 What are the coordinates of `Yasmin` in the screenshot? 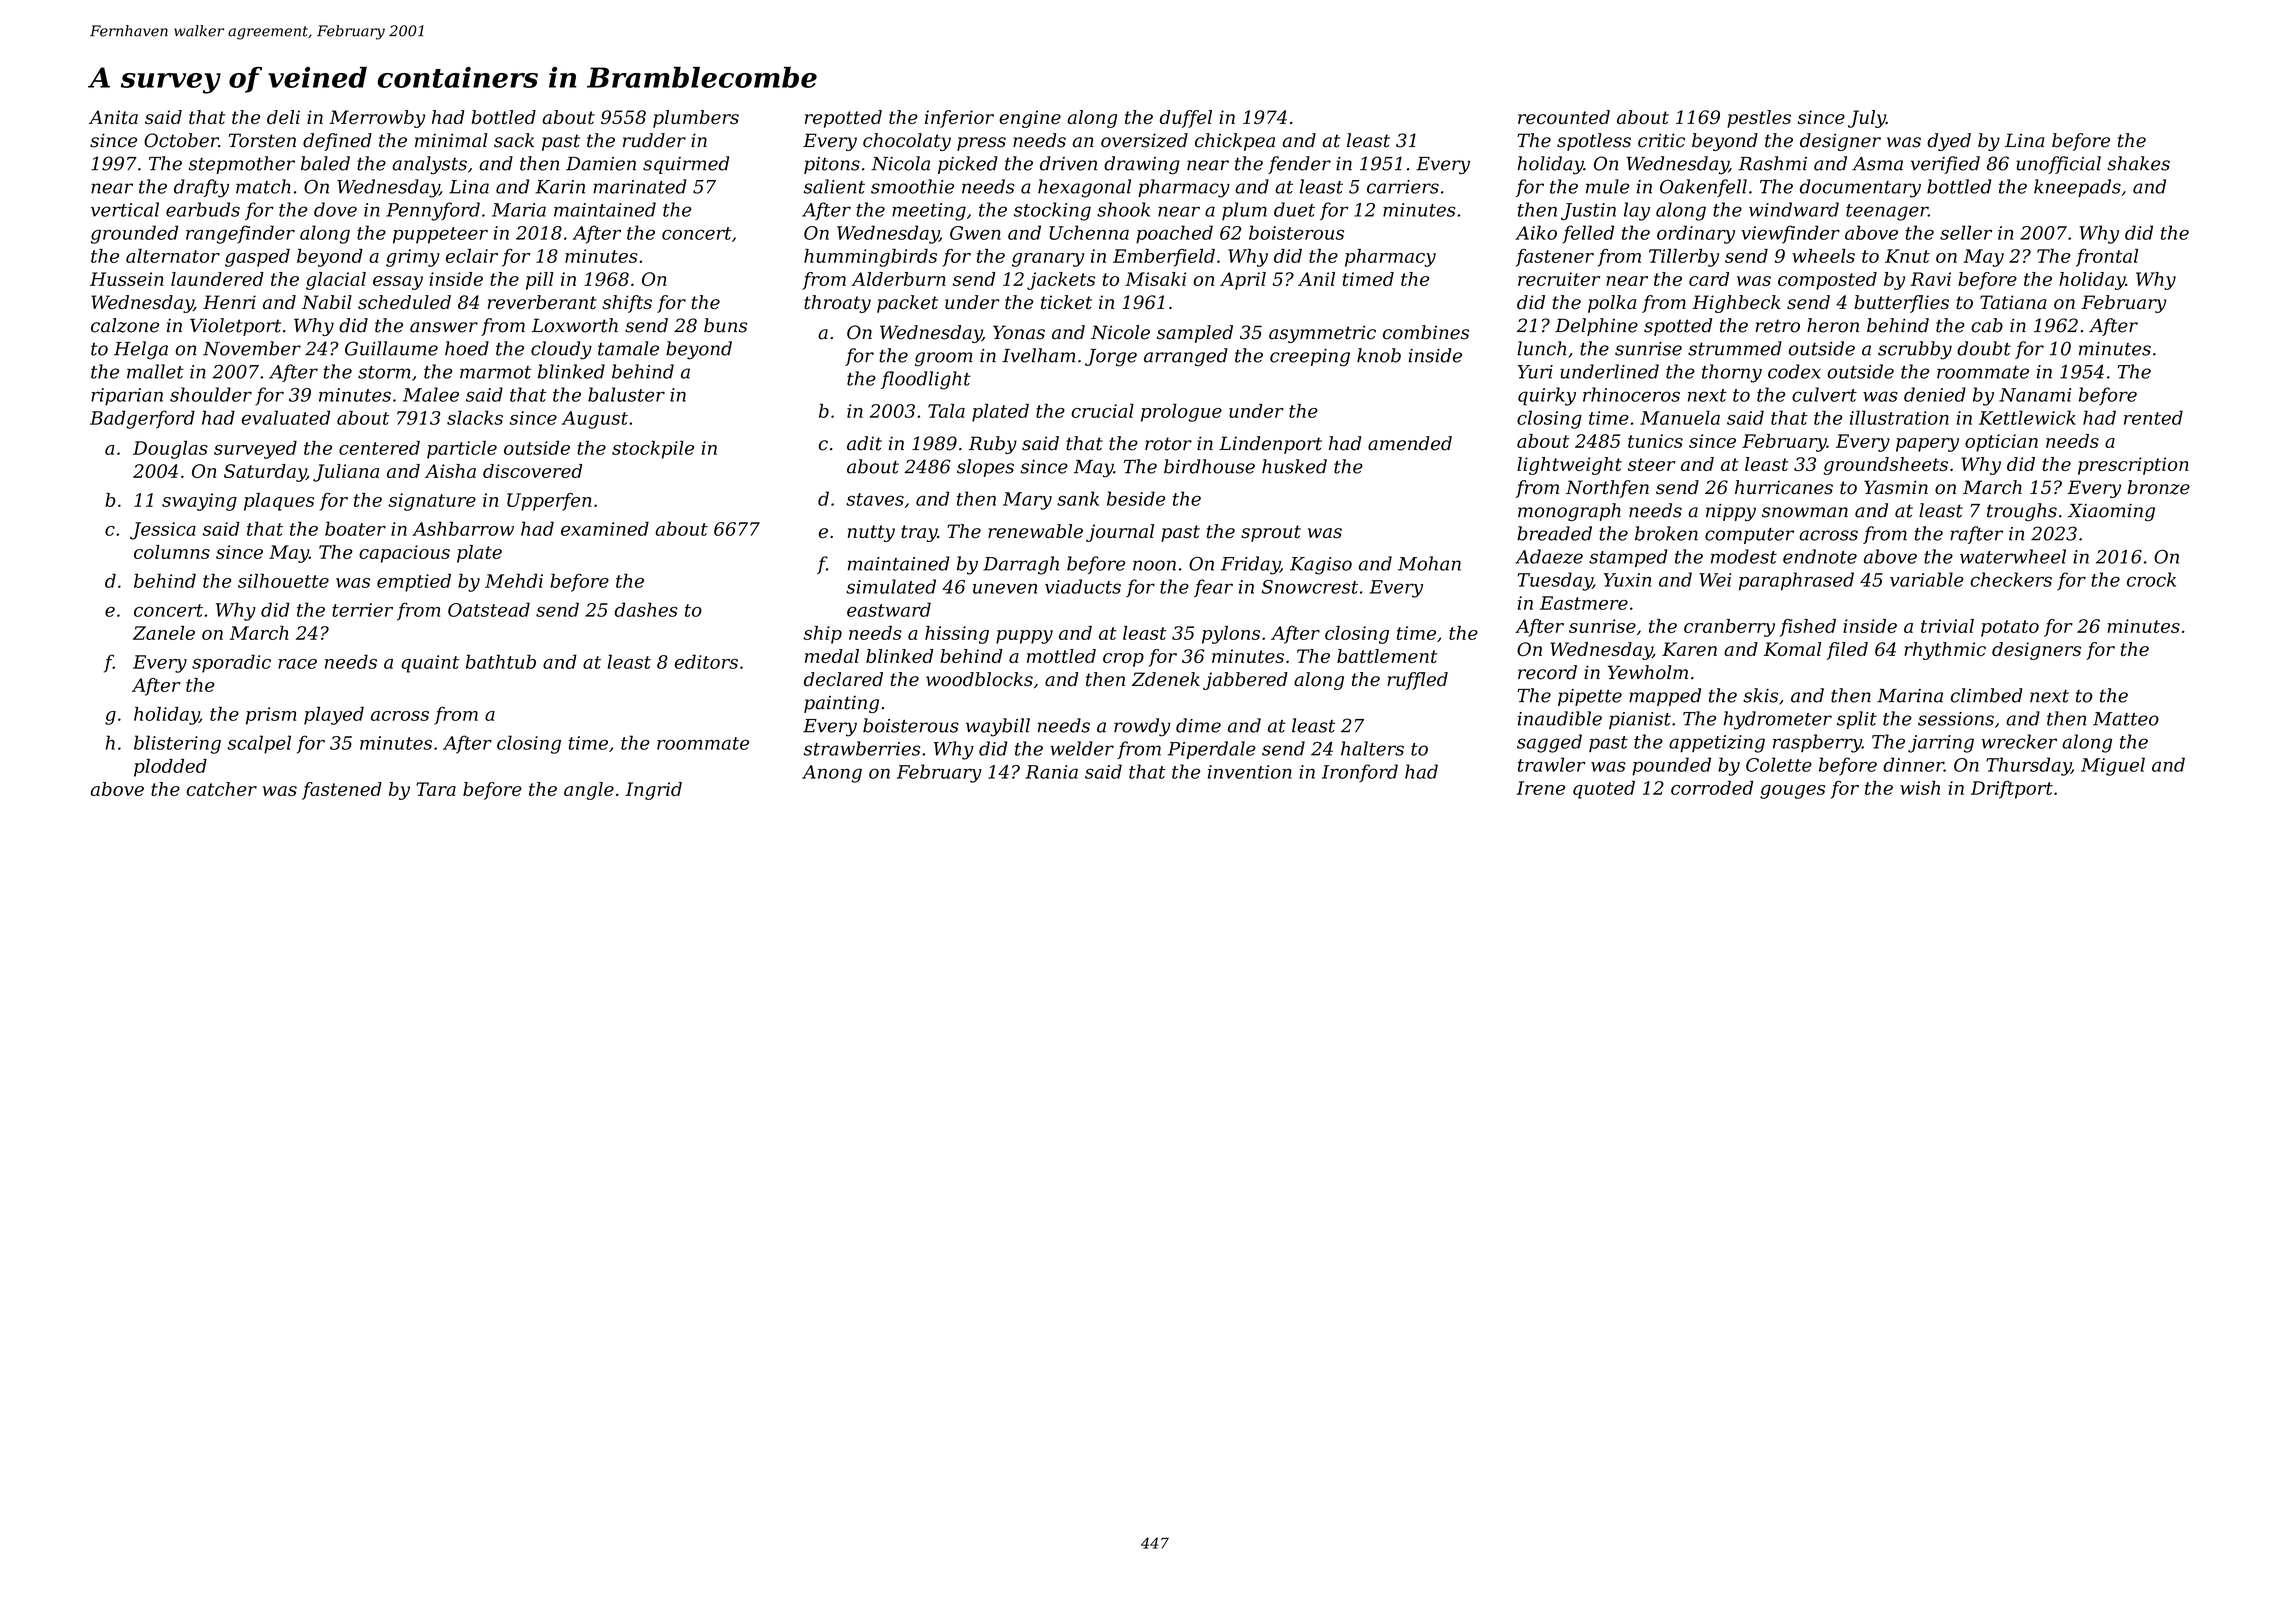 It's located at (1896, 487).
